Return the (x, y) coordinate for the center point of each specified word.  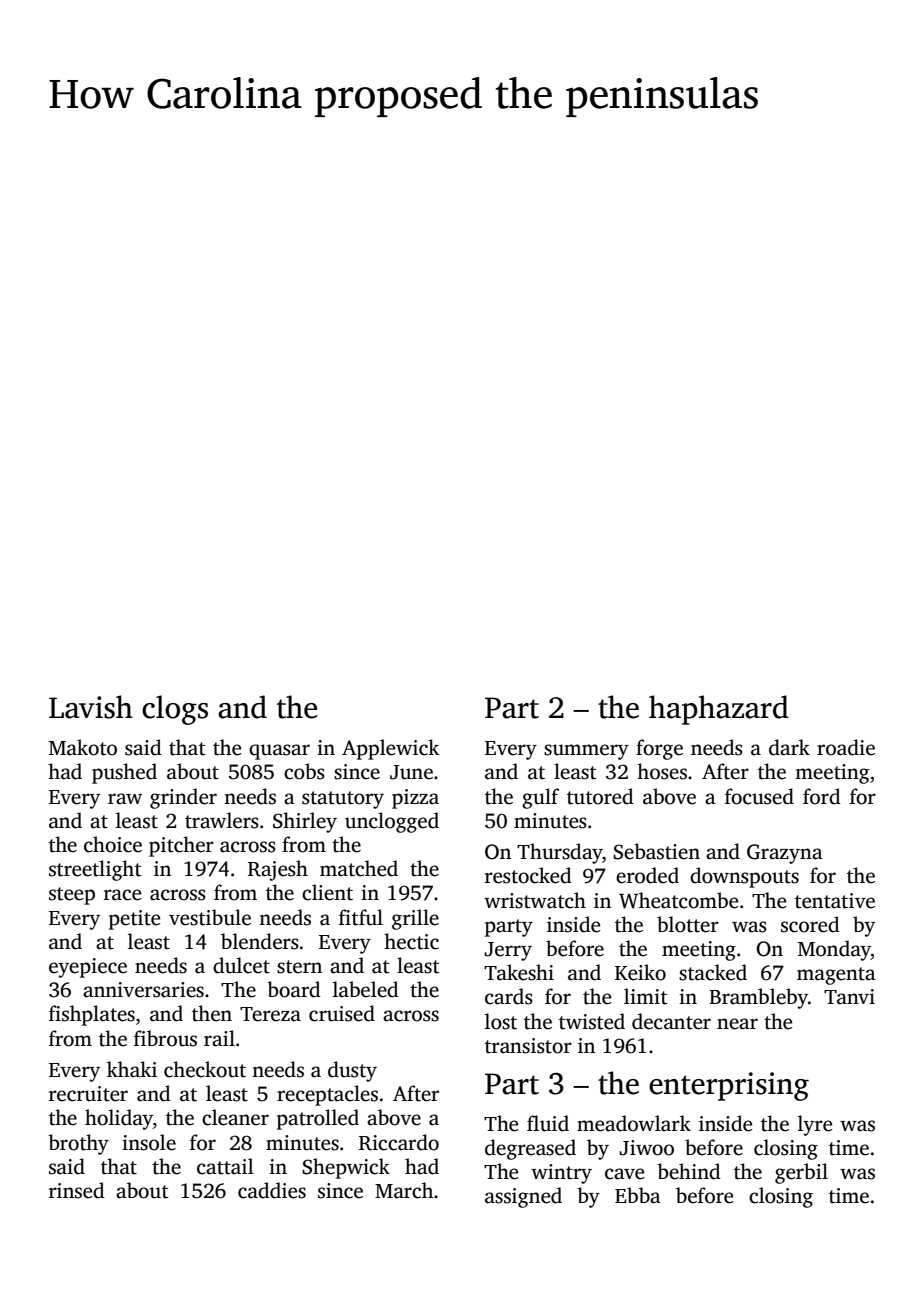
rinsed (77, 1190)
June (411, 772)
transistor (528, 1046)
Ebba (638, 1195)
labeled (366, 989)
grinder (183, 798)
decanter (671, 1021)
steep (72, 896)
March (404, 1190)
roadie (846, 747)
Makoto (83, 747)
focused (759, 796)
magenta (836, 976)
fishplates (92, 1015)
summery (586, 752)
